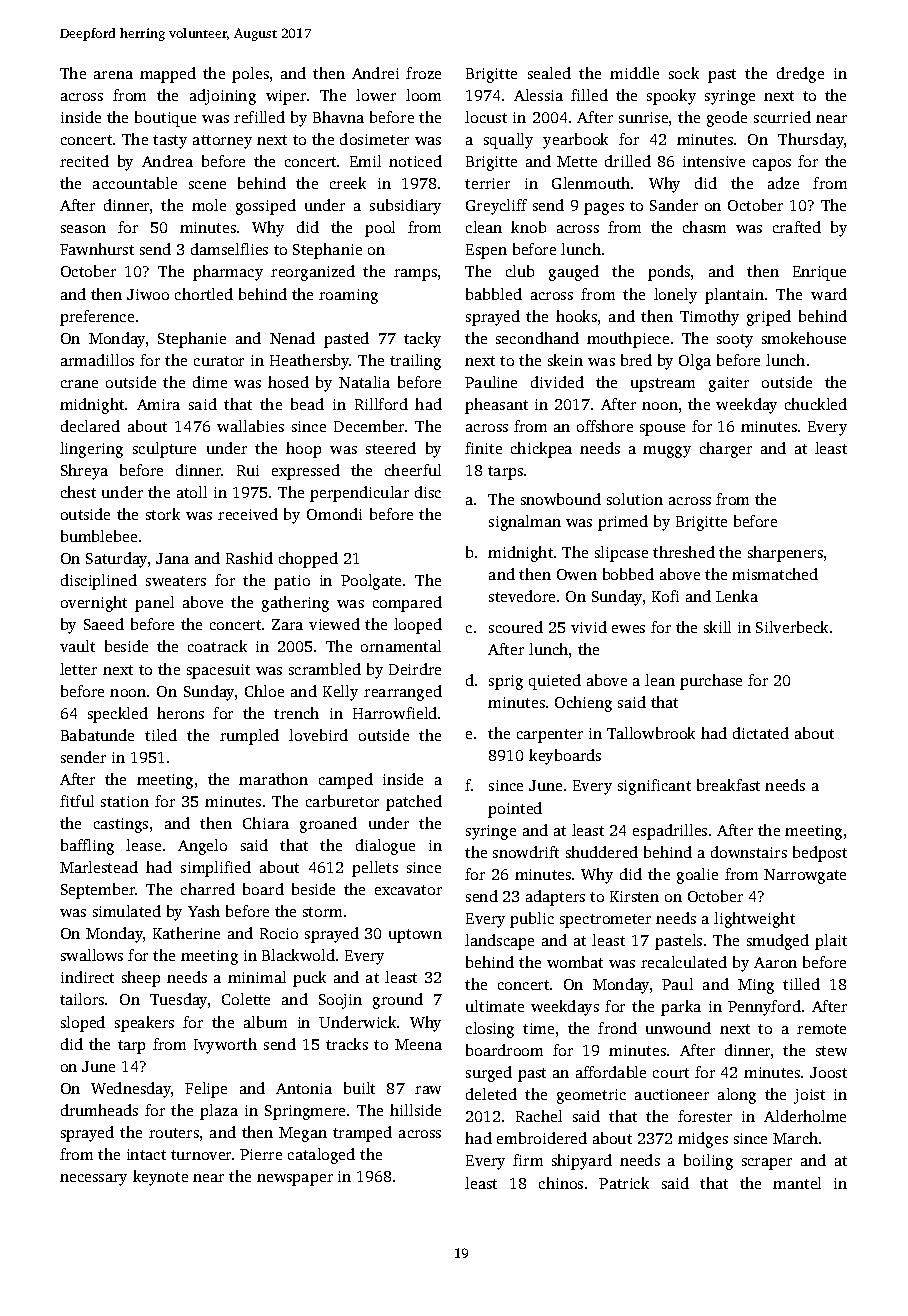 The height and width of the screenshot is (1316, 908). What do you see at coordinates (684, 73) in the screenshot?
I see `sock` at bounding box center [684, 73].
